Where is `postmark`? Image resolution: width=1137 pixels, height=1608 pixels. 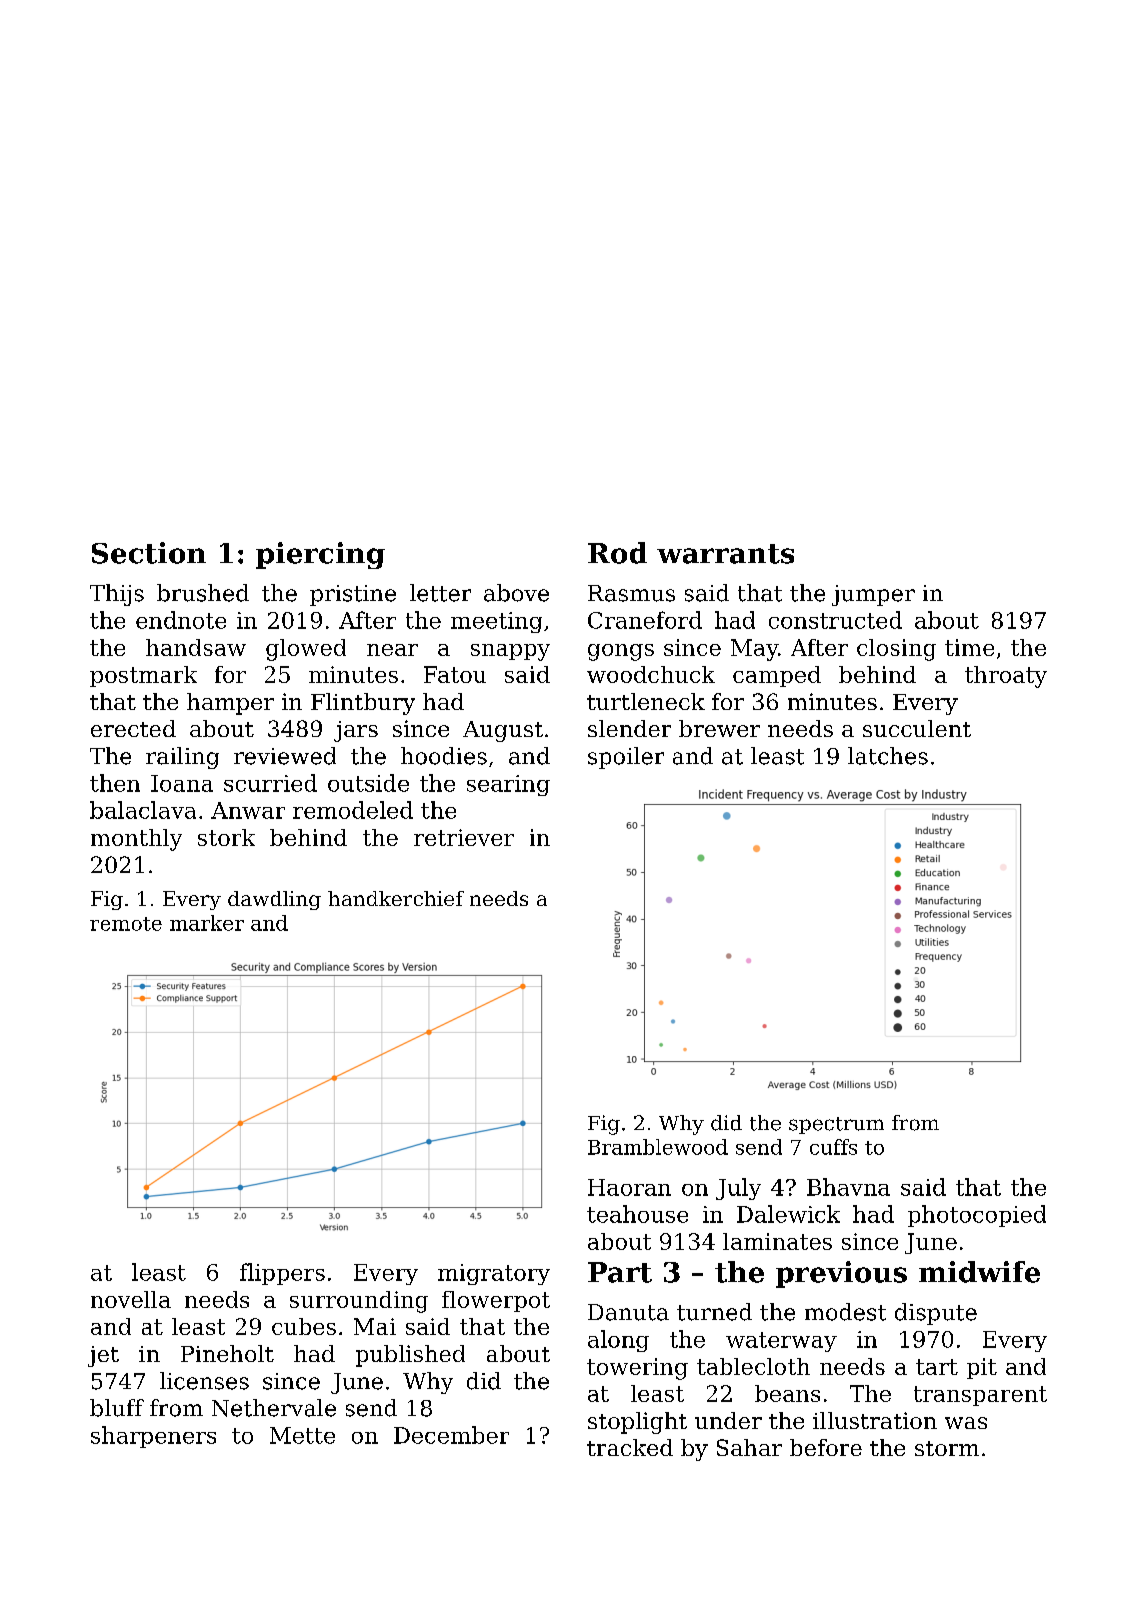
postmark is located at coordinates (143, 676).
